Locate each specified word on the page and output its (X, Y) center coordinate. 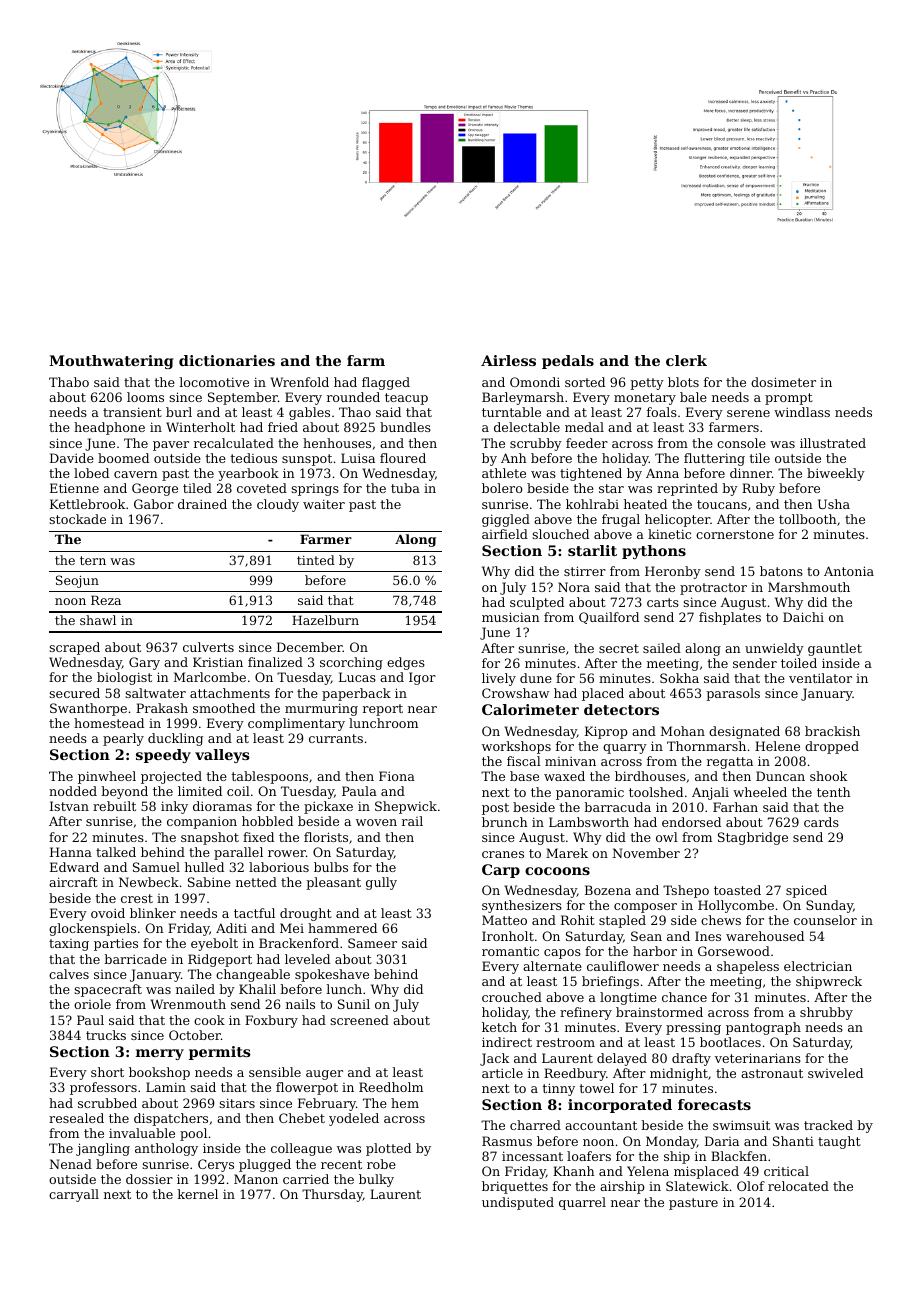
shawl (98, 620)
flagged (386, 383)
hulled (204, 867)
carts (663, 602)
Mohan (683, 731)
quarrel (582, 1203)
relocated (798, 1186)
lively (499, 679)
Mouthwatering (111, 362)
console (741, 443)
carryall (74, 1195)
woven (376, 822)
